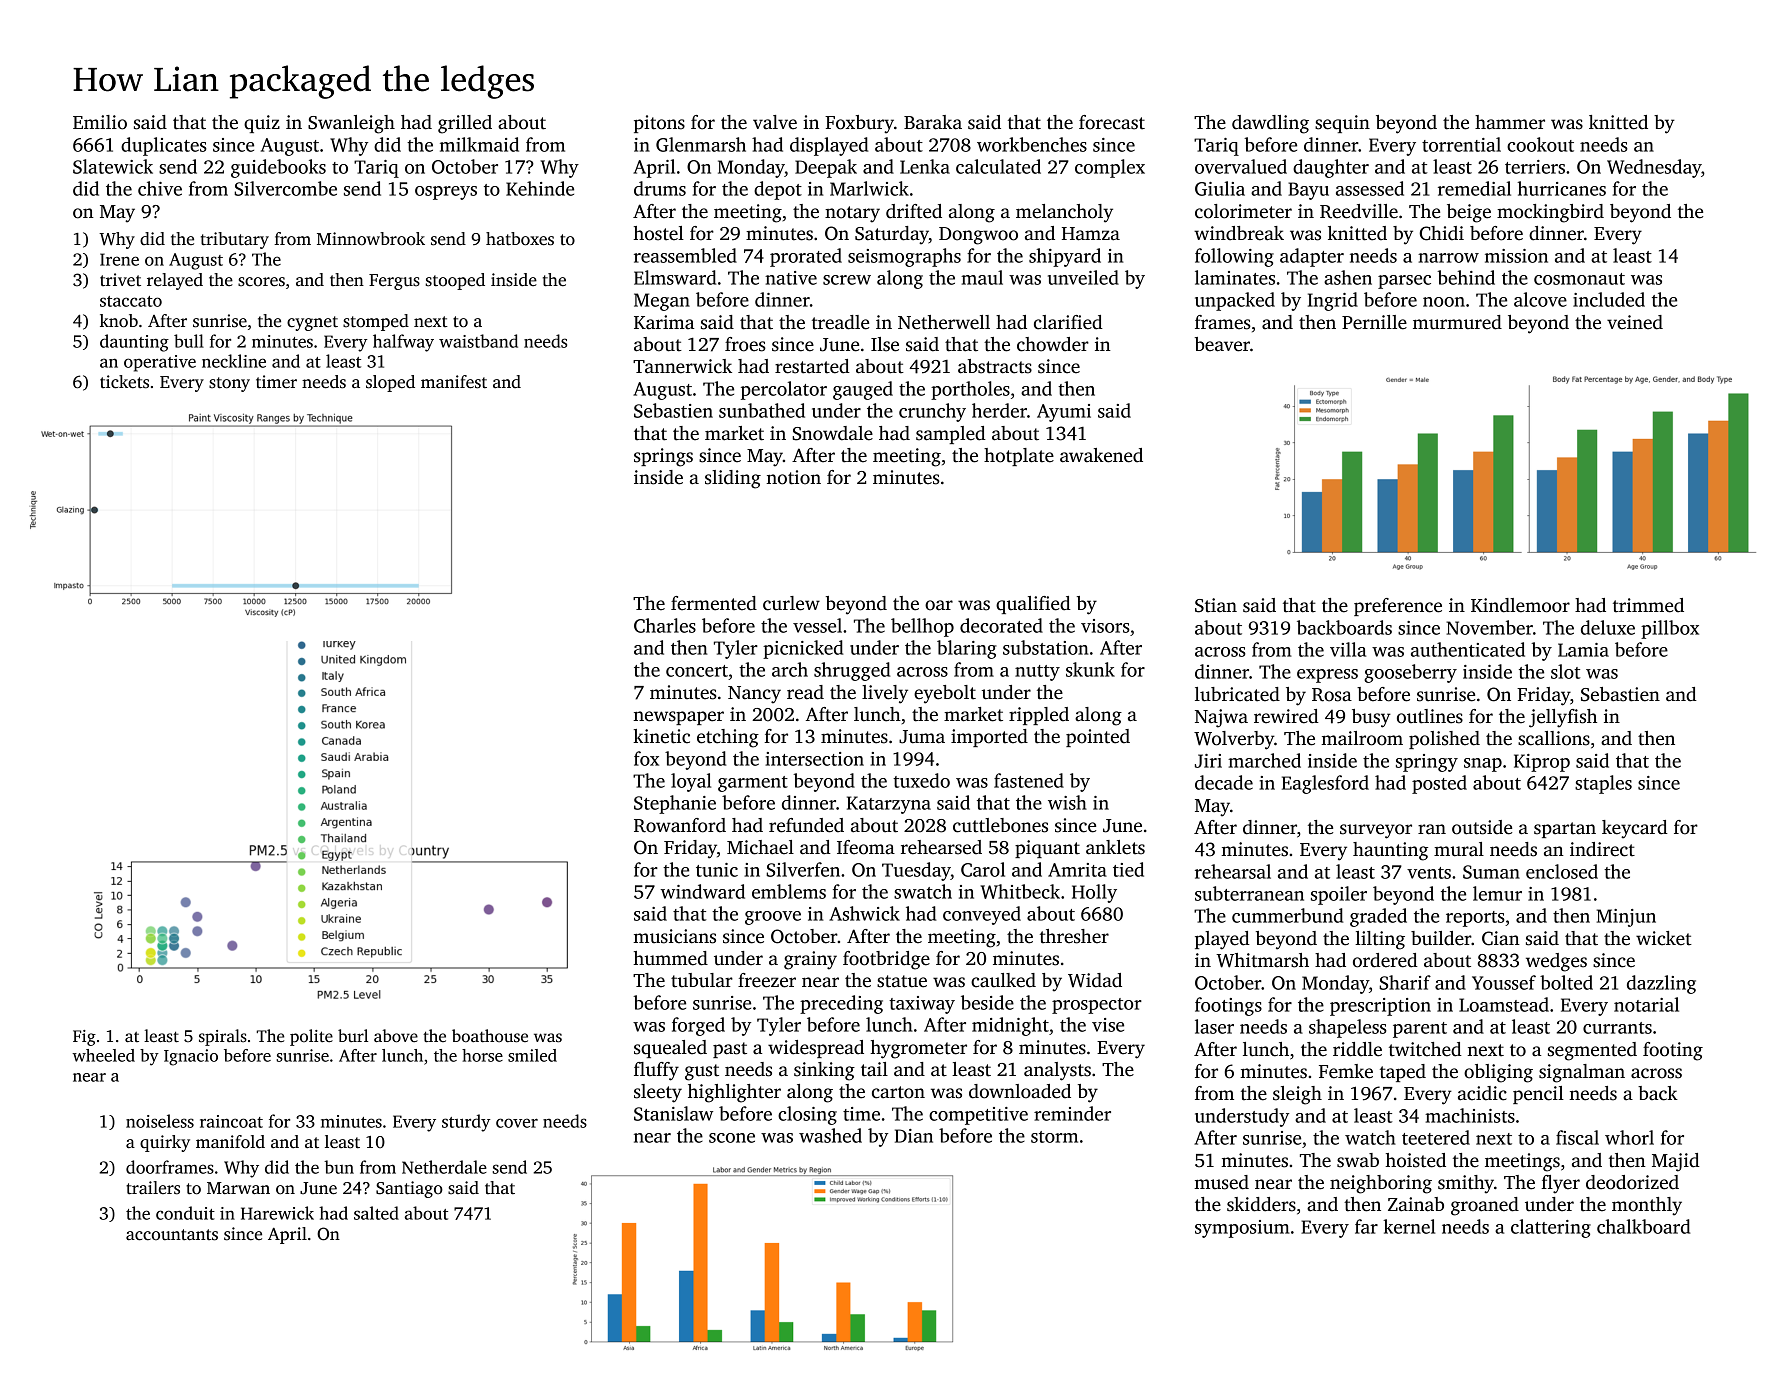 This screenshot has height=1377, width=1782. I want to click on Stephanie, so click(675, 804).
